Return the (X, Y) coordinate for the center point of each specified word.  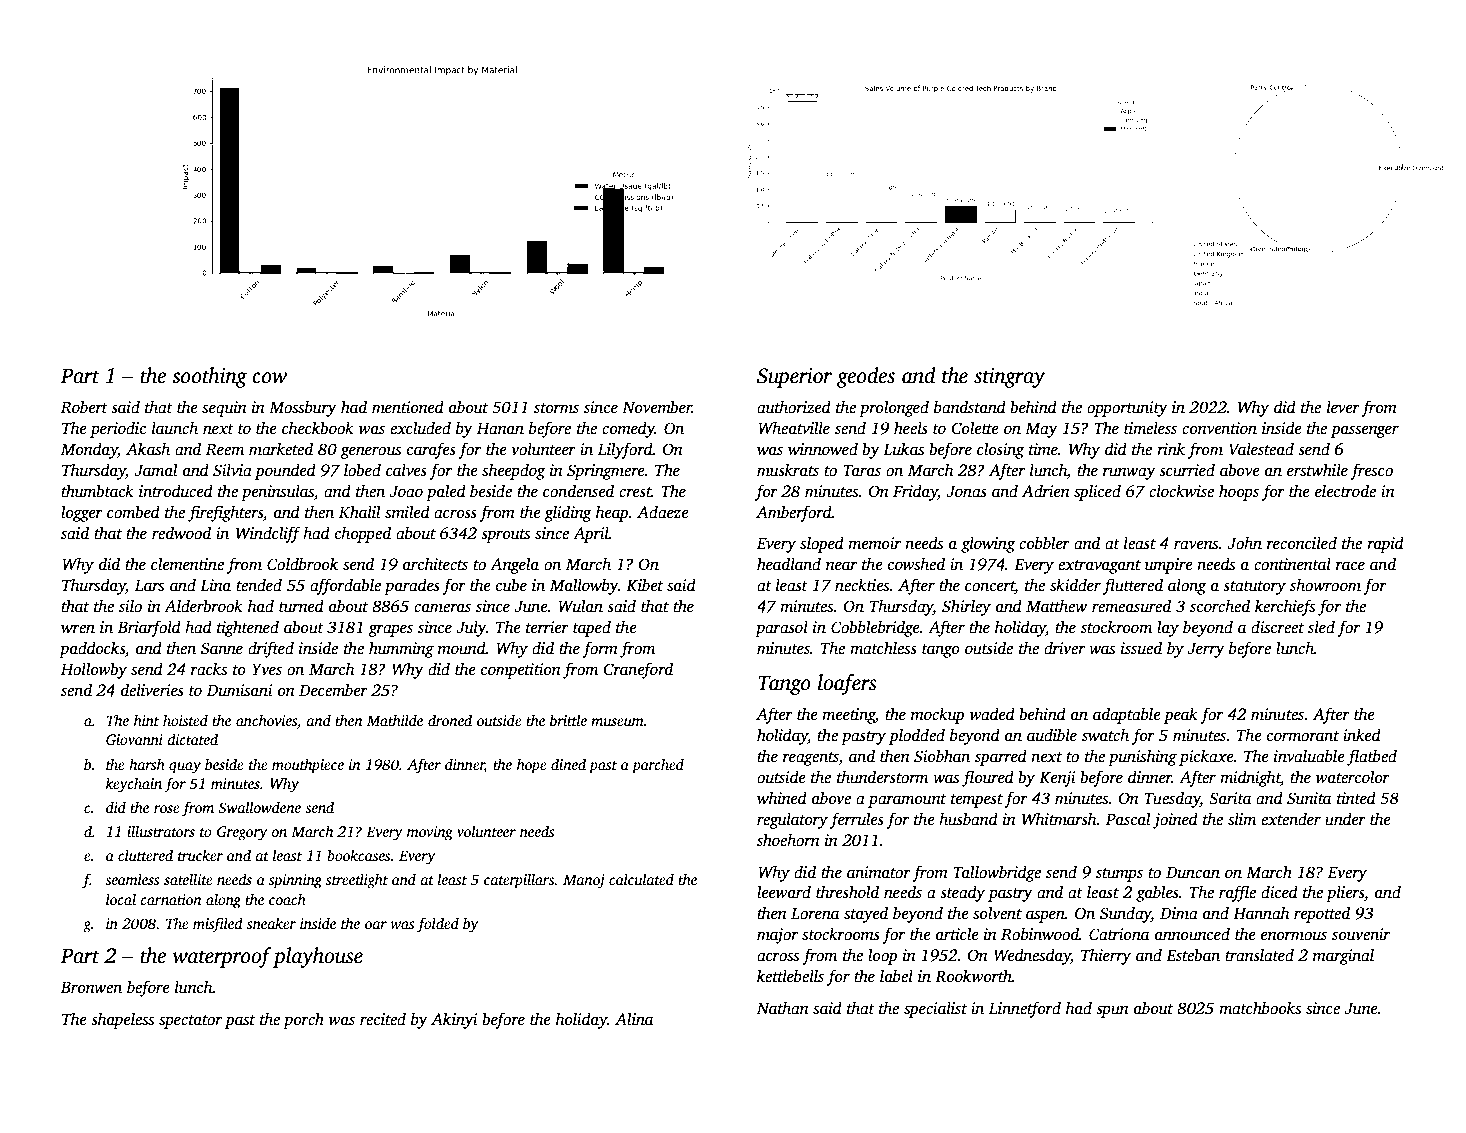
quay (185, 768)
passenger (1365, 431)
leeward (784, 892)
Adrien (1046, 491)
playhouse (318, 957)
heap (612, 513)
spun (1112, 1011)
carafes (431, 450)
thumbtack (97, 491)
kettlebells (790, 976)
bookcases (358, 855)
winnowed (823, 449)
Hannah (1261, 913)
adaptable (1127, 715)
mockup (937, 715)
